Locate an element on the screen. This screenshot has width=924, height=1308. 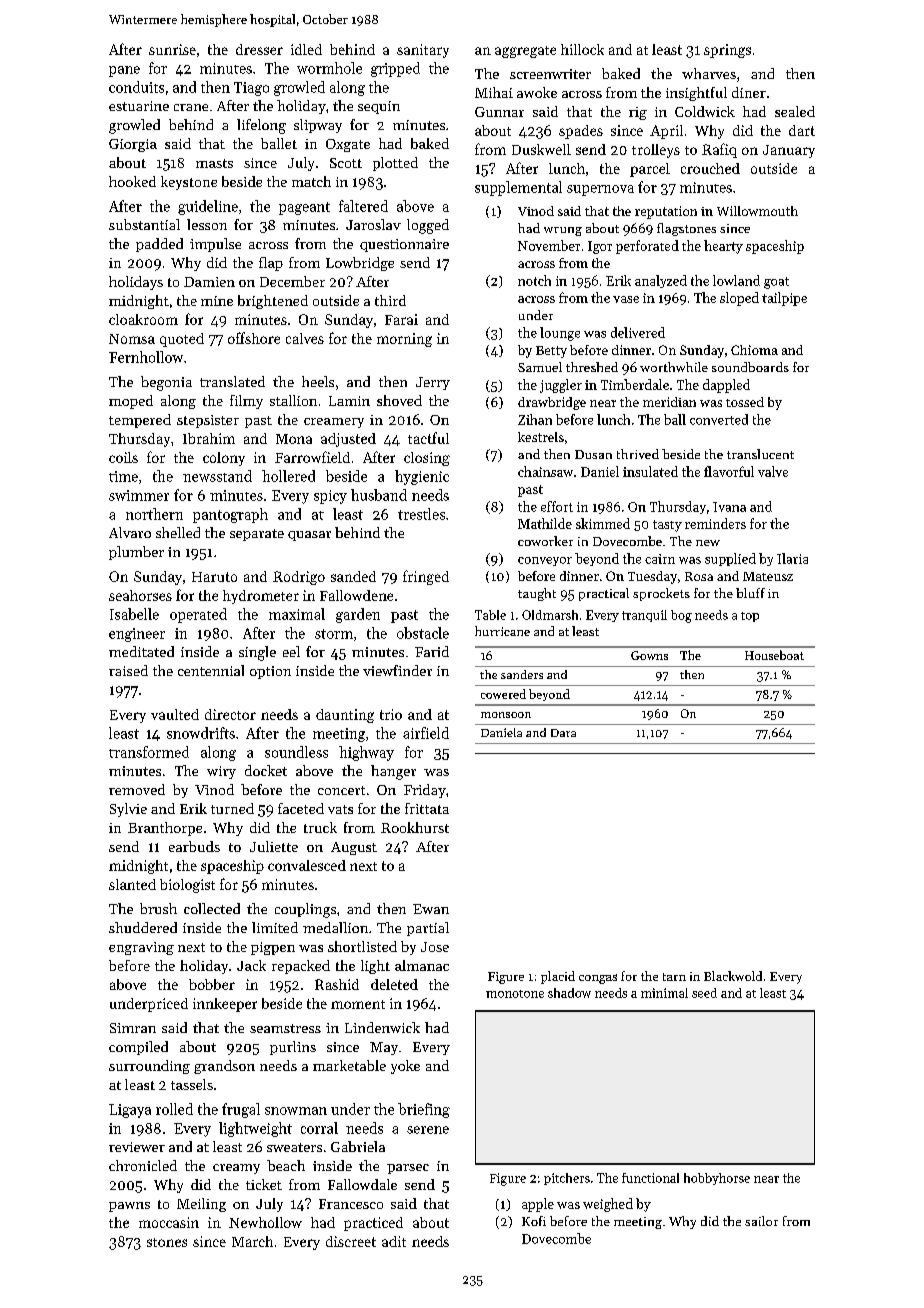
Willowmouth is located at coordinates (757, 211).
